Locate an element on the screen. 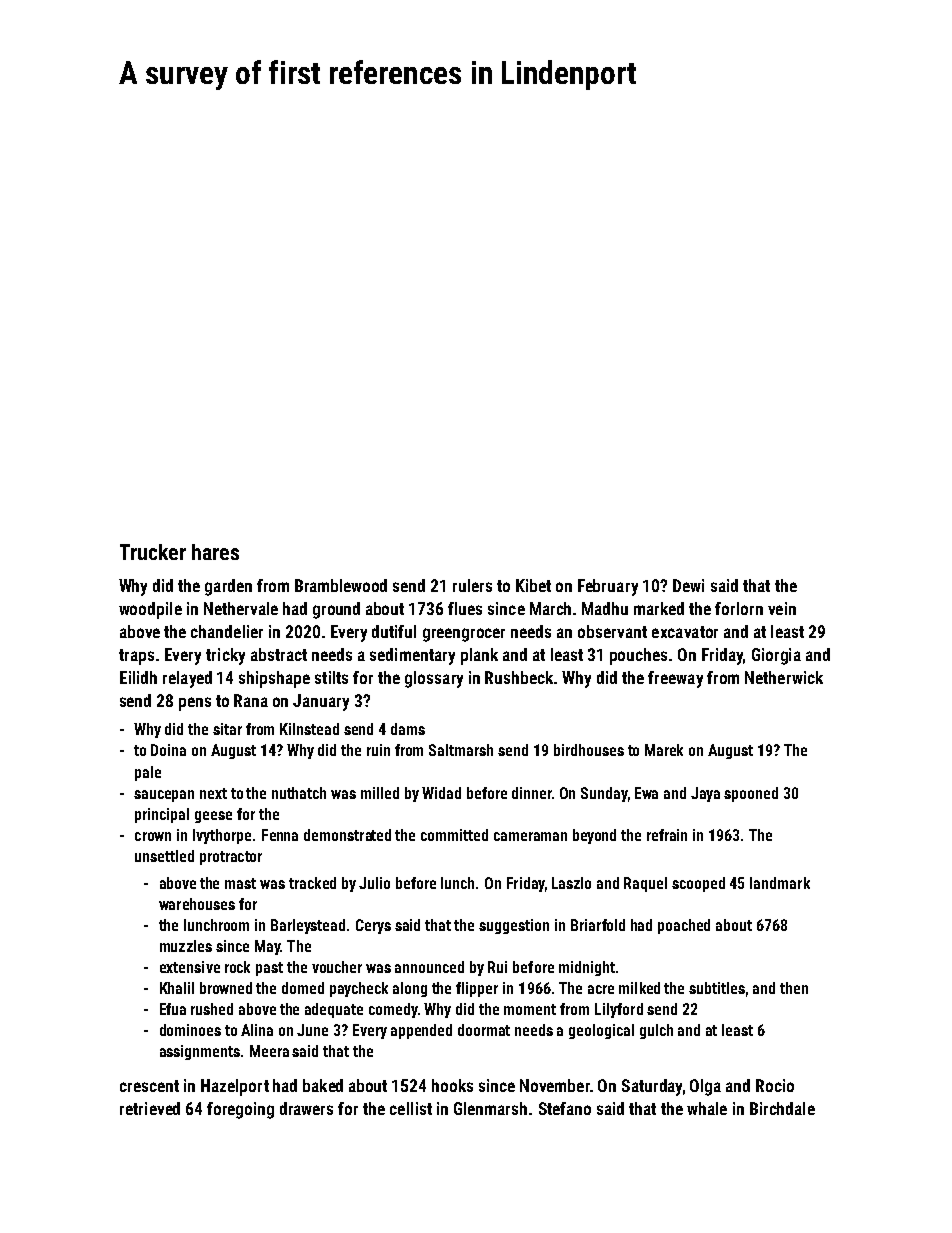 The image size is (952, 1233). November is located at coordinates (555, 1085).
